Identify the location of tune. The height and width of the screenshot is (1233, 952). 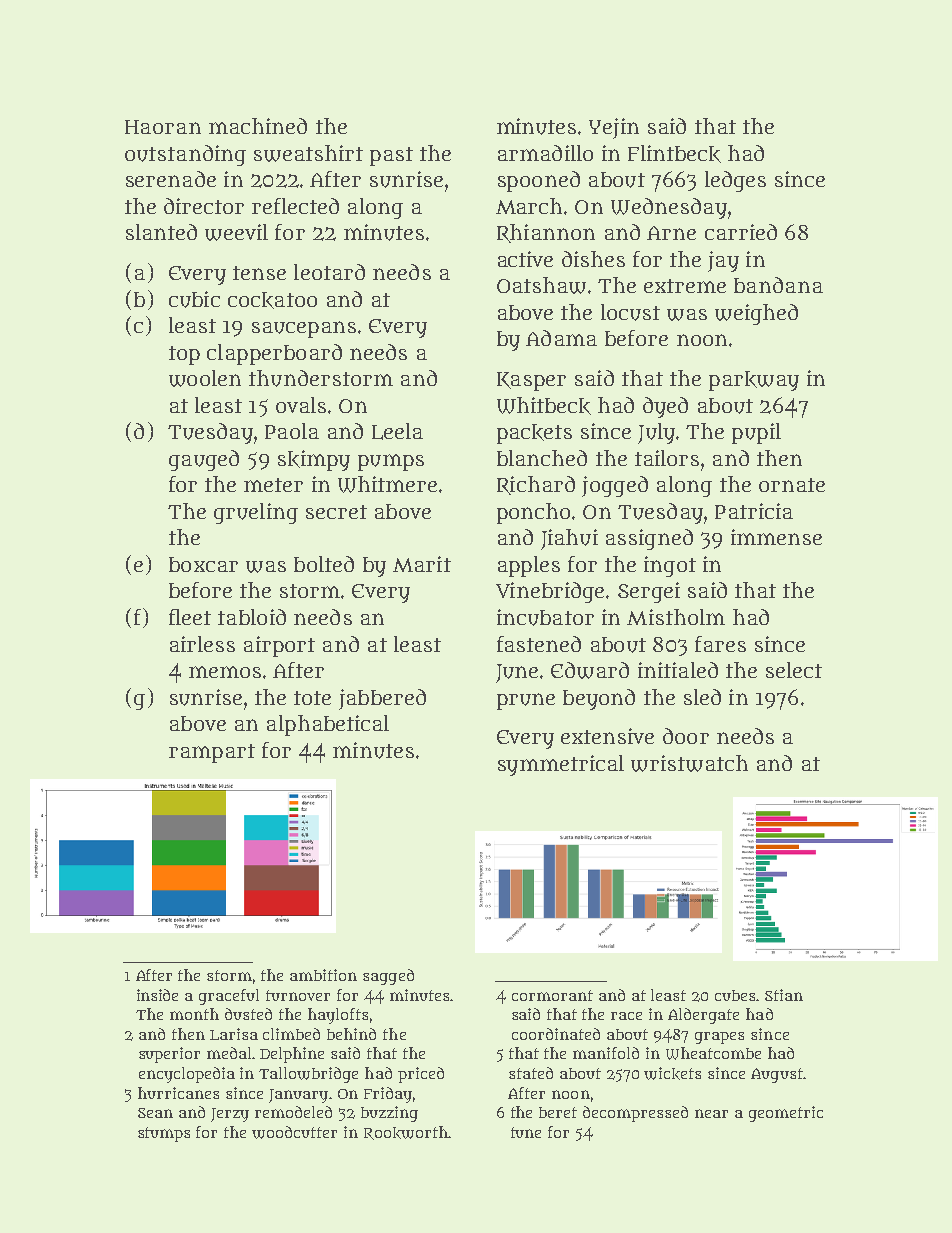
(526, 1132).
